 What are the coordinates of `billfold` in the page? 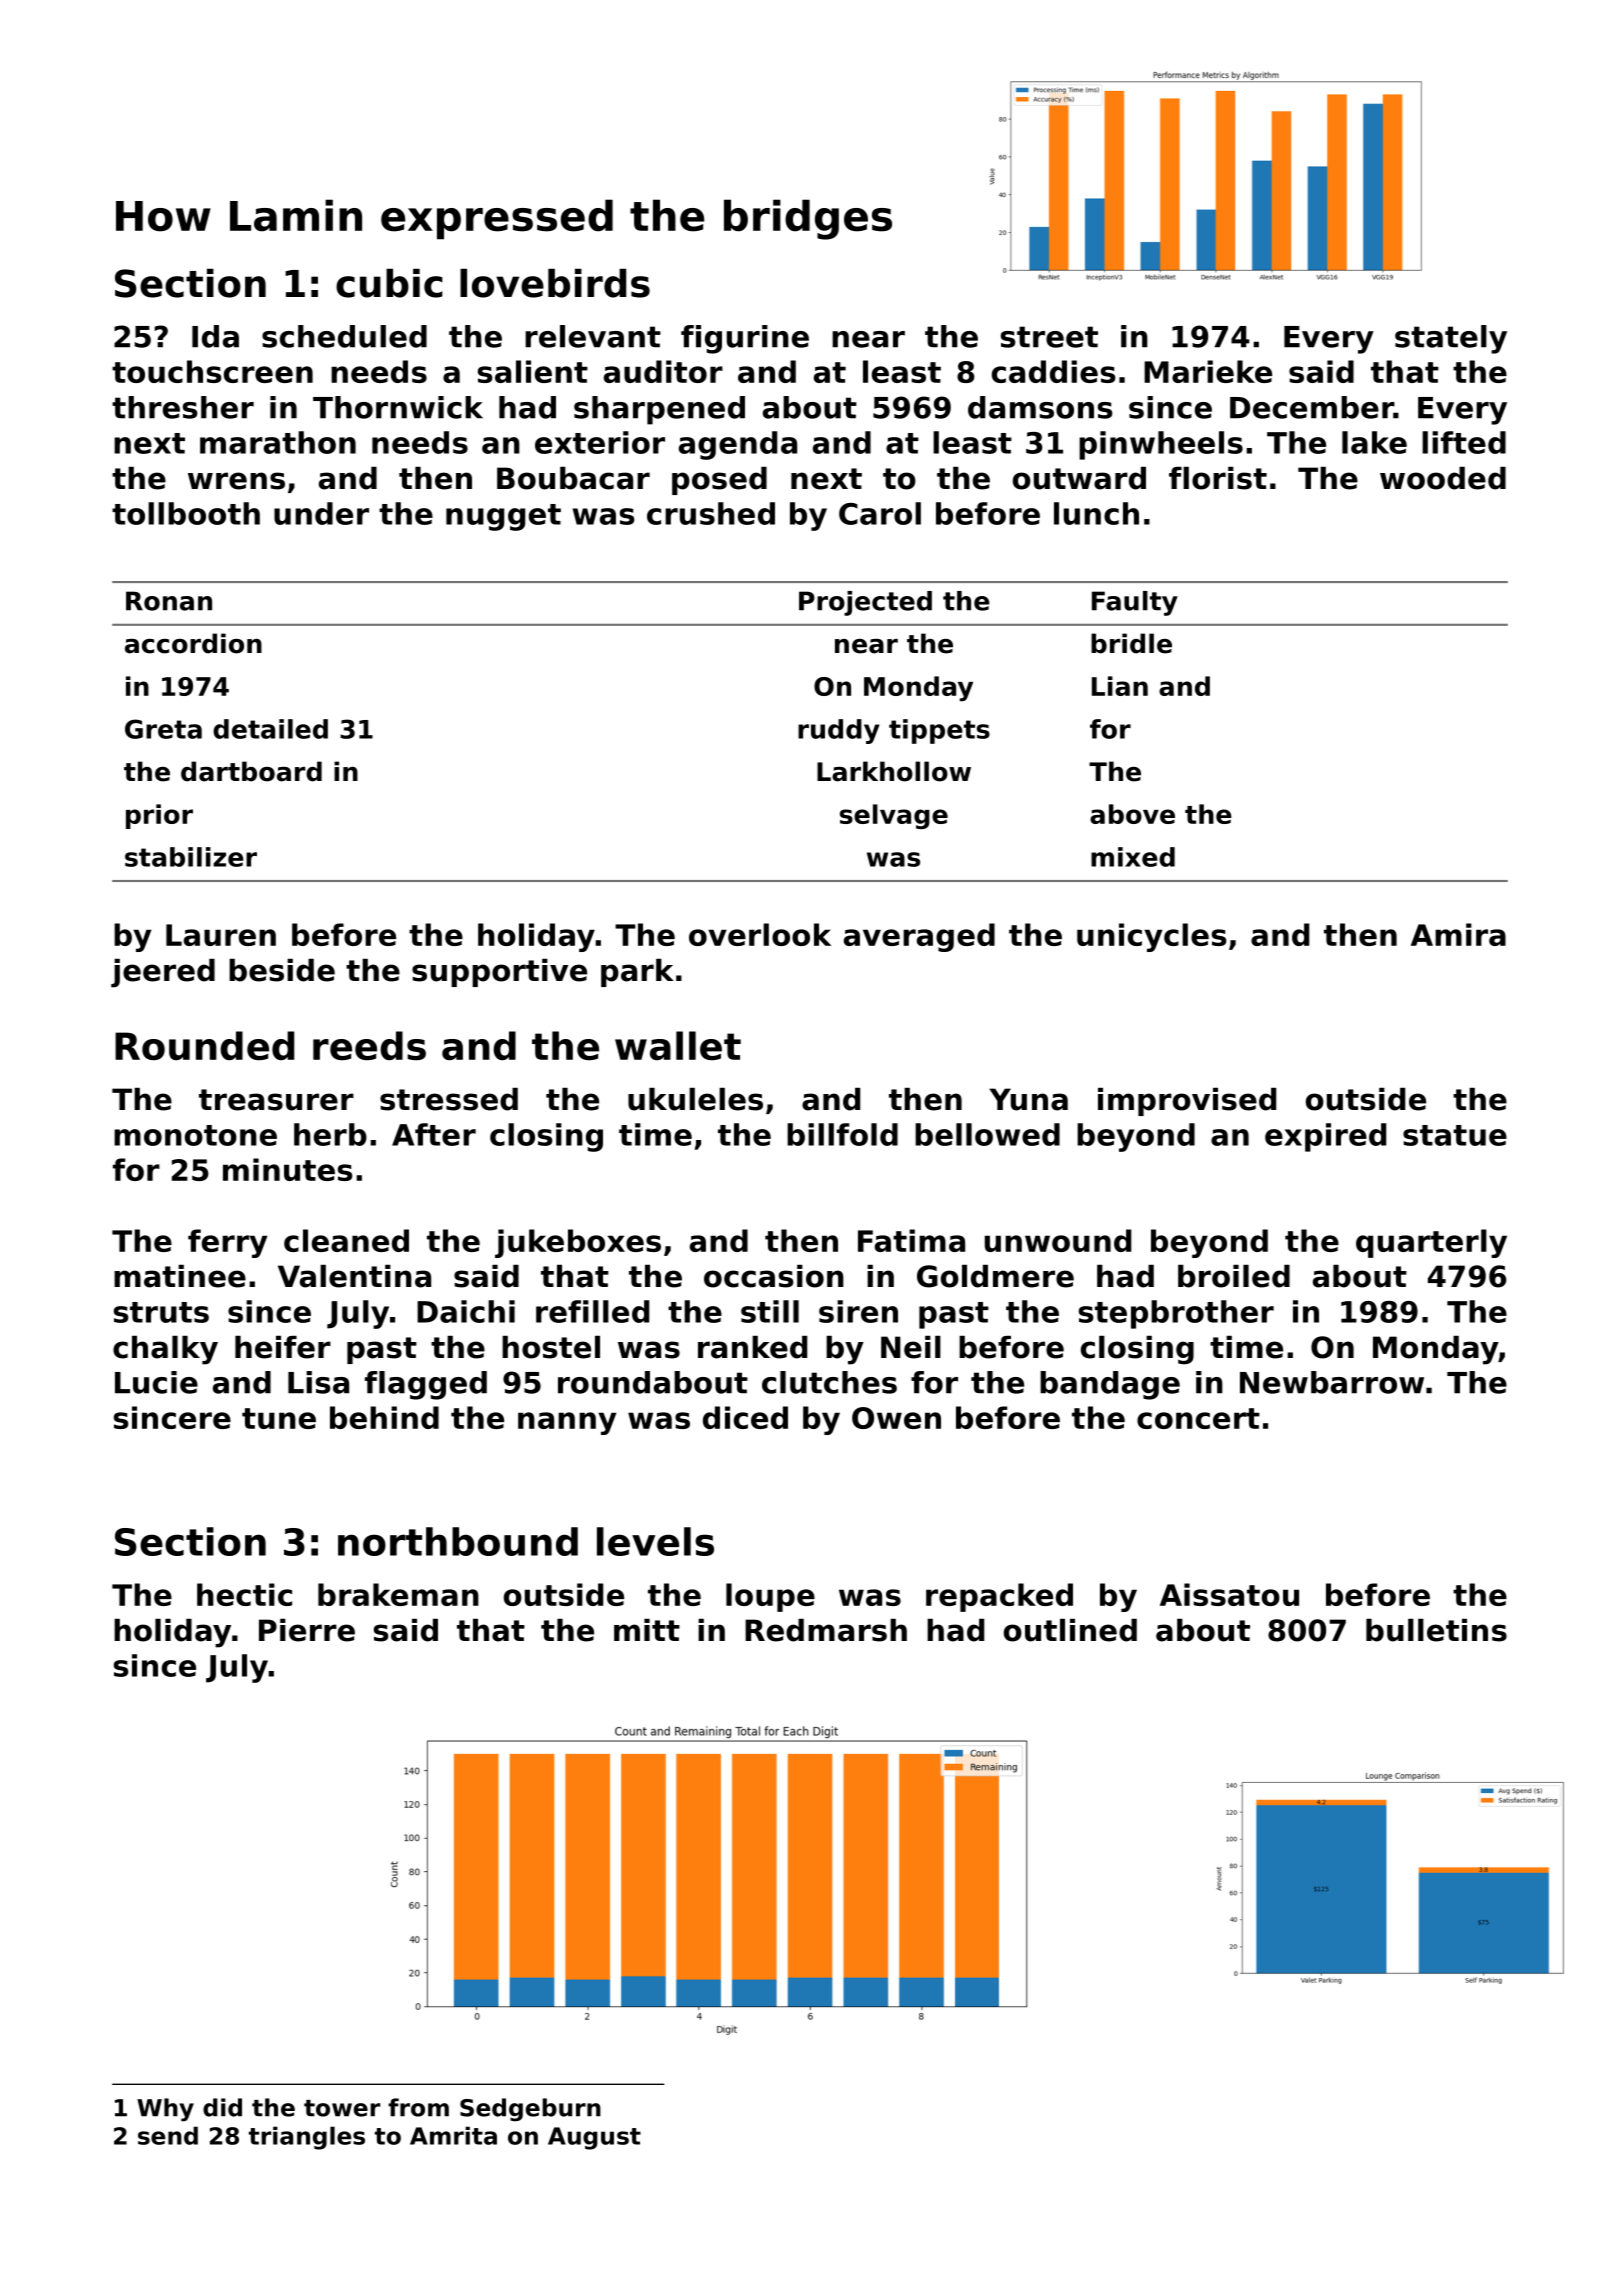 It's located at (842, 1134).
